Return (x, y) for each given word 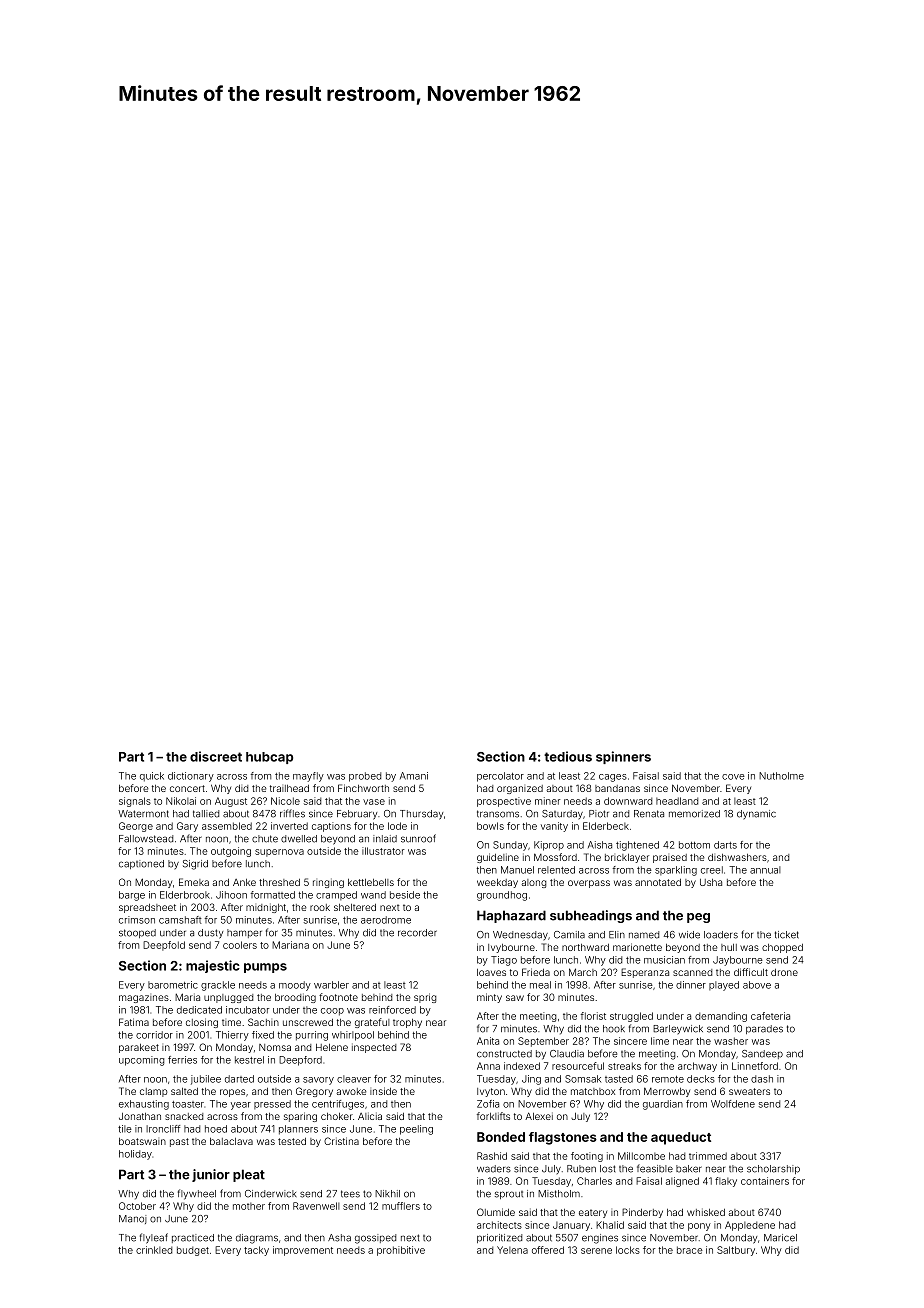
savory (318, 1081)
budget (193, 1251)
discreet (216, 756)
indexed (522, 1066)
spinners (623, 757)
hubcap (269, 758)
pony (699, 1227)
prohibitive (401, 1251)
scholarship (773, 1169)
